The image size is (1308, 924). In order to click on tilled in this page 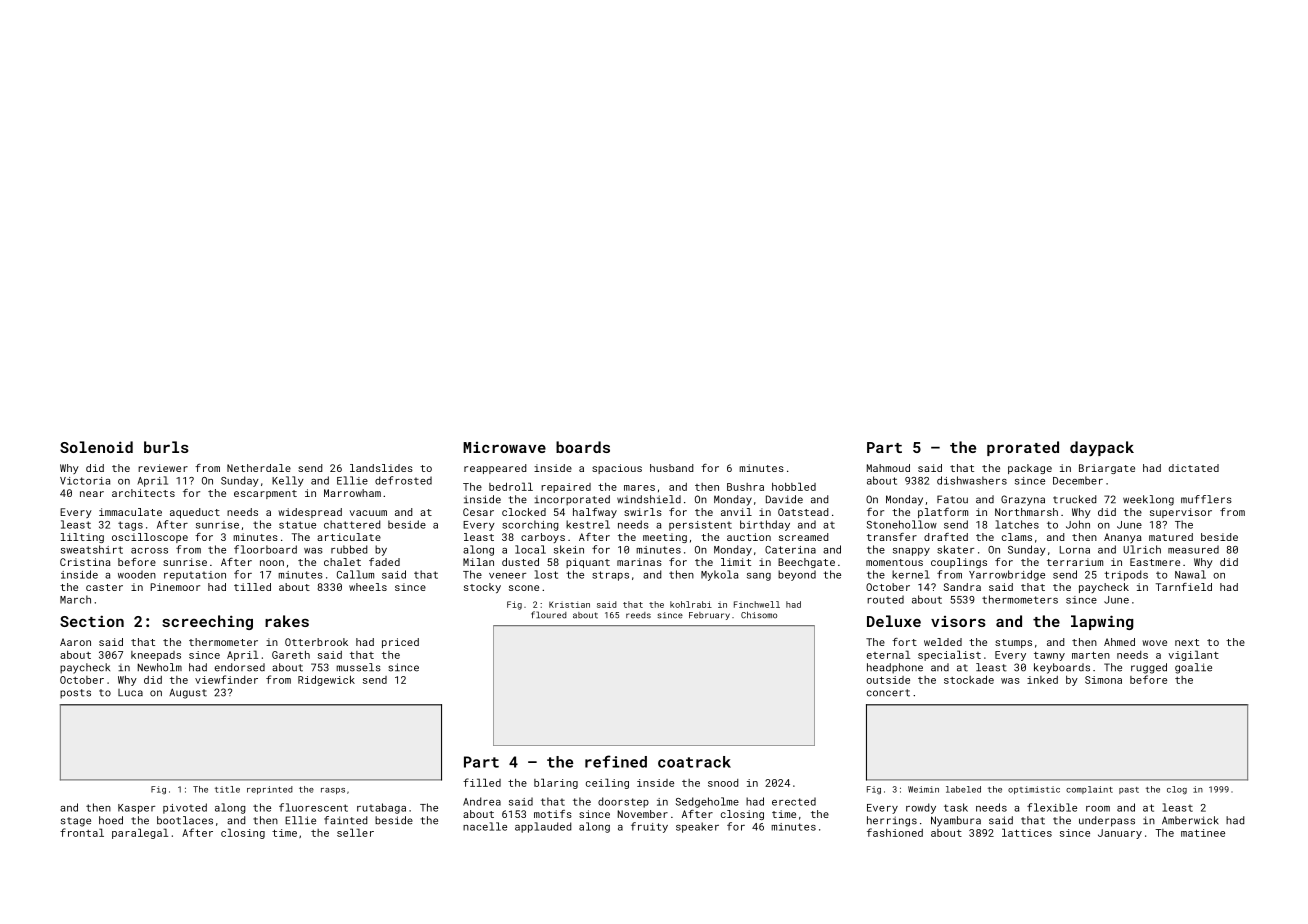, I will do `click(252, 587)`.
